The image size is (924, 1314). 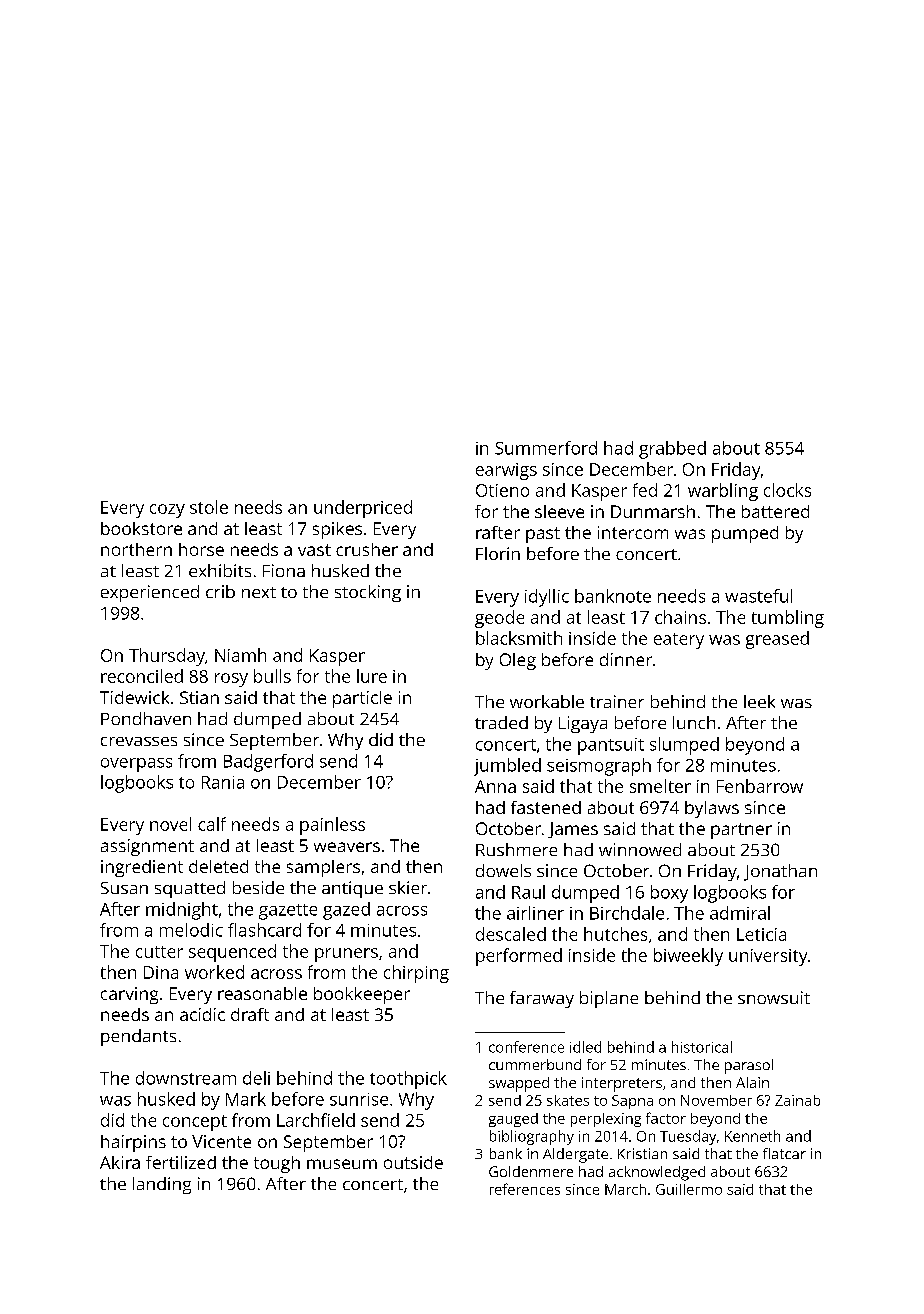 What do you see at coordinates (672, 450) in the document?
I see `grabbed` at bounding box center [672, 450].
